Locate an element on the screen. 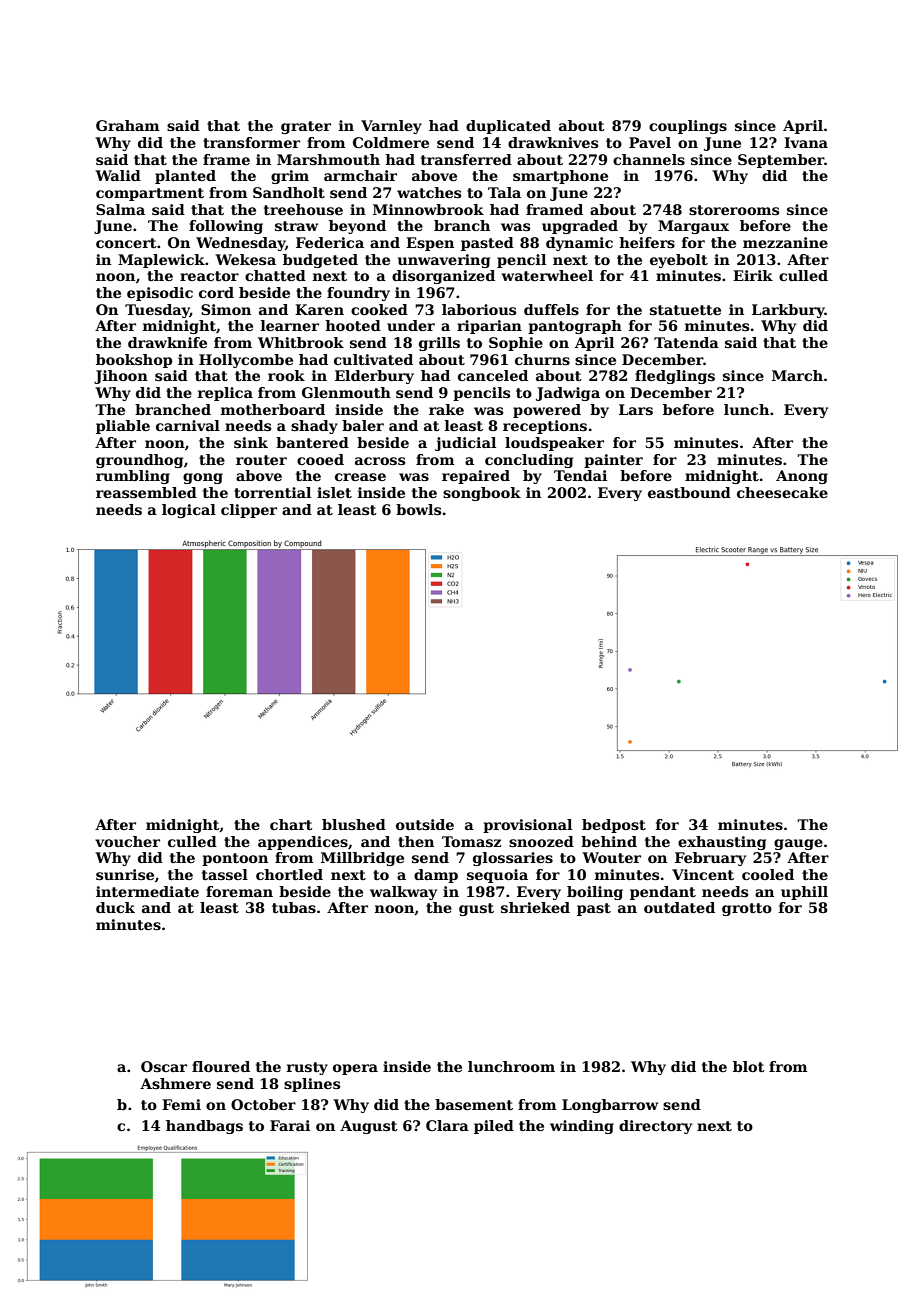 The height and width of the screenshot is (1308, 924). outside is located at coordinates (425, 824).
